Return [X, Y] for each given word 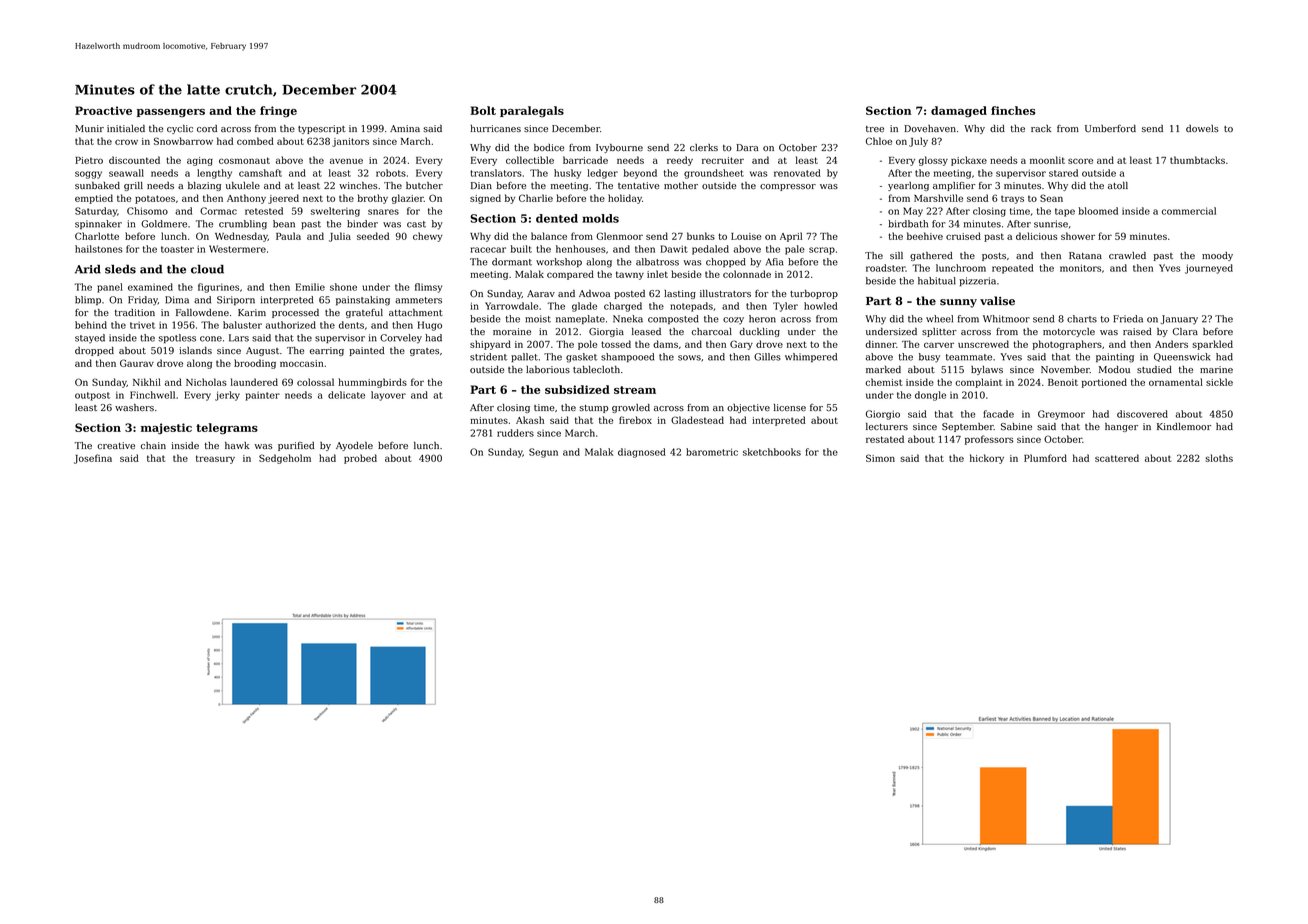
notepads [691, 307]
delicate [346, 395]
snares [383, 212]
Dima [177, 300]
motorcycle [1069, 332]
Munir [89, 128]
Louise [746, 236]
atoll [1118, 185]
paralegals [532, 111]
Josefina [93, 459]
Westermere [237, 249]
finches [1013, 110]
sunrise [1051, 224]
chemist [883, 382]
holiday [625, 199]
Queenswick [1182, 357]
